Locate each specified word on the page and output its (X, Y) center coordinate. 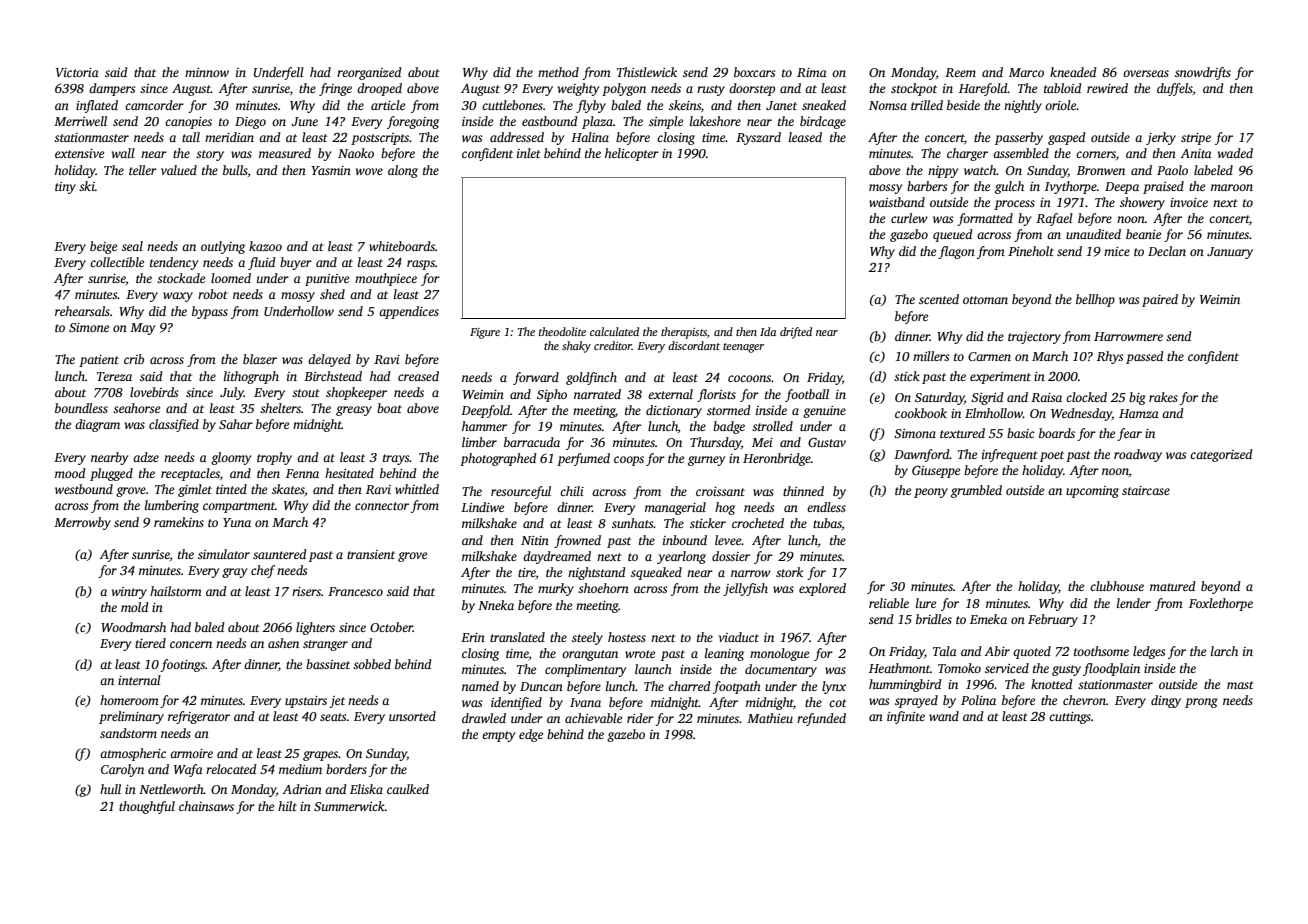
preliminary (131, 717)
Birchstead (333, 376)
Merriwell (80, 121)
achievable (593, 718)
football (807, 395)
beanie (1143, 234)
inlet (529, 153)
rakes (1163, 397)
